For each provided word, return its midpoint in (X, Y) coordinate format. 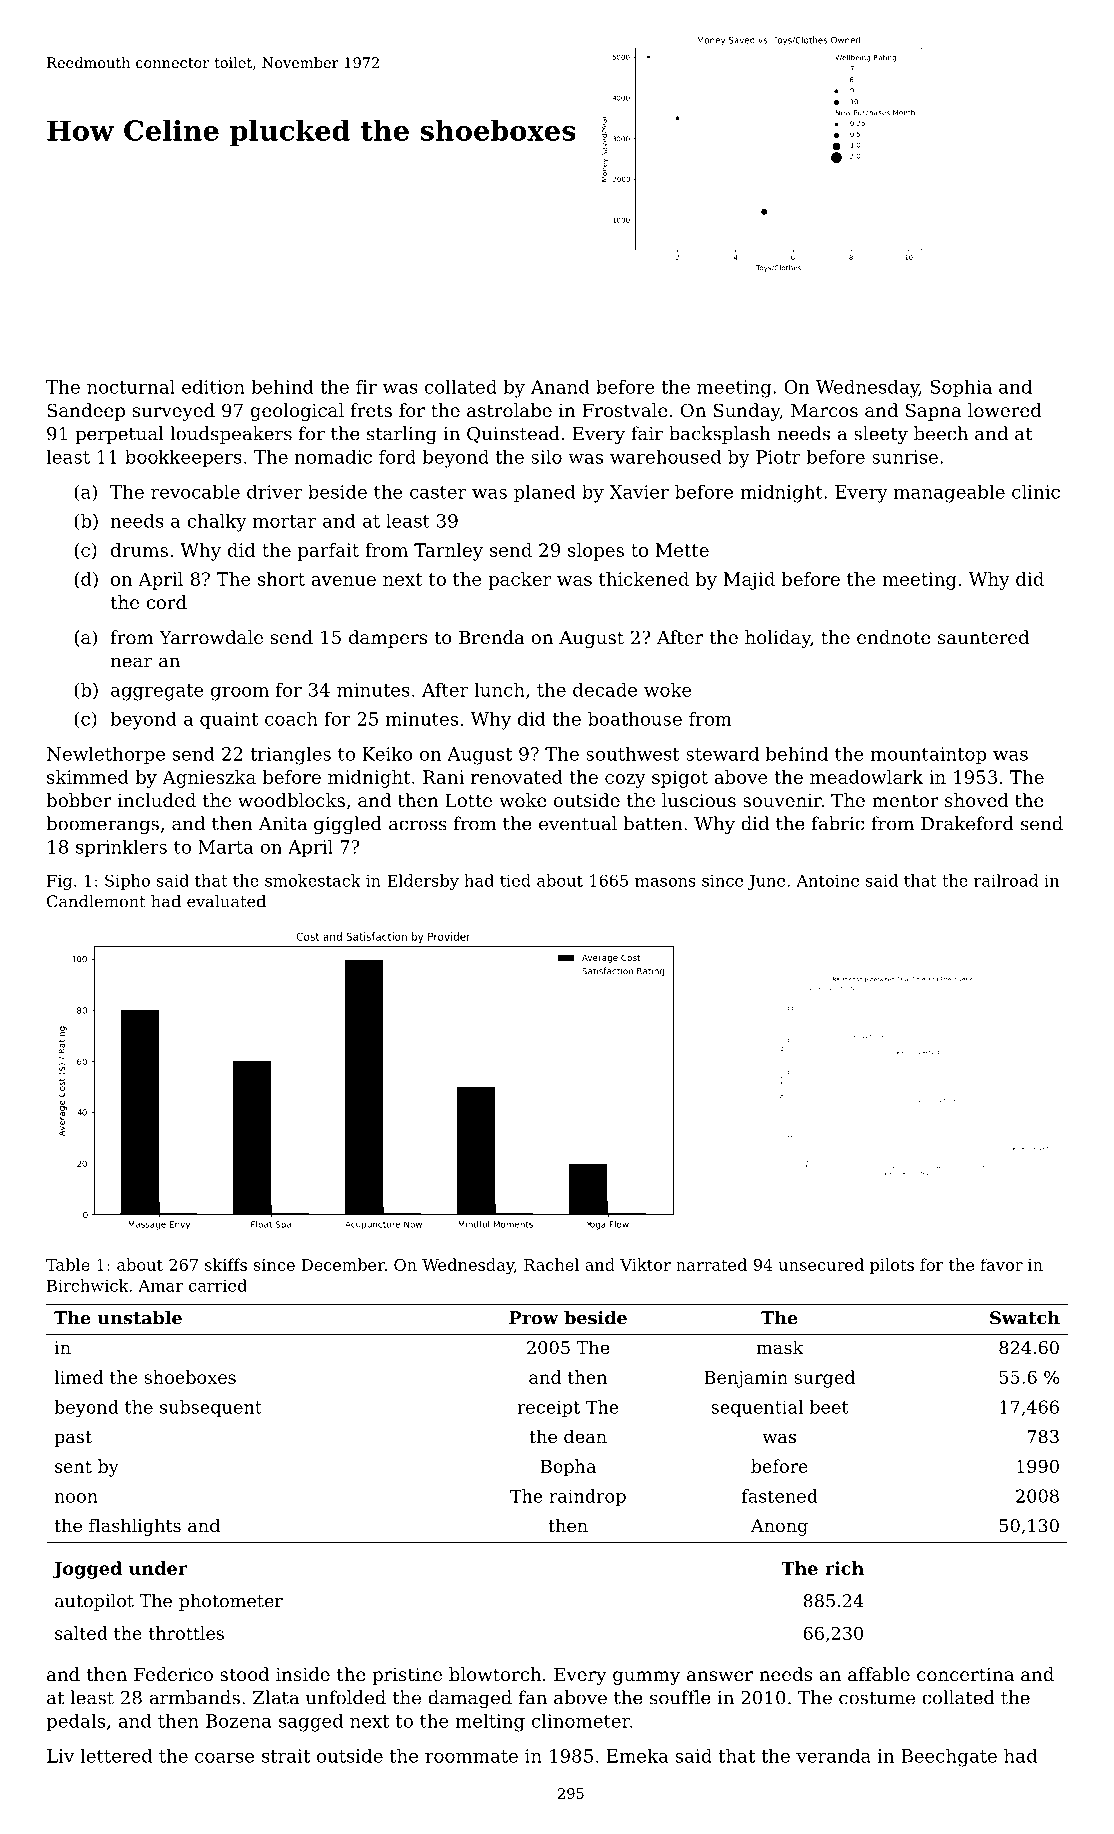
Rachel (551, 1264)
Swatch (1025, 1318)
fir (366, 387)
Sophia (961, 388)
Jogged (87, 1570)
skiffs (226, 1264)
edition (213, 387)
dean (585, 1436)
